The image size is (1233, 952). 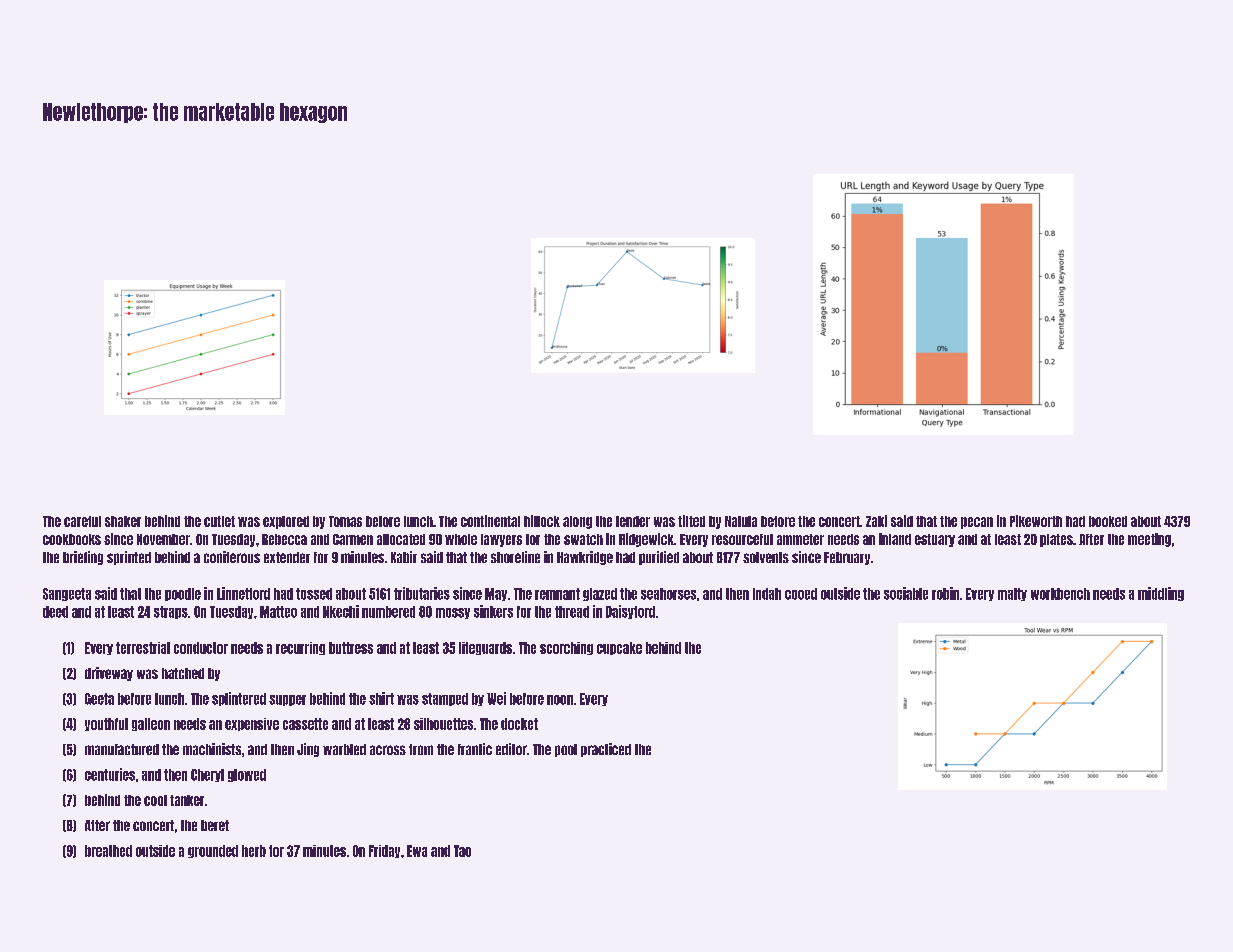 I want to click on Zaki, so click(x=876, y=521).
